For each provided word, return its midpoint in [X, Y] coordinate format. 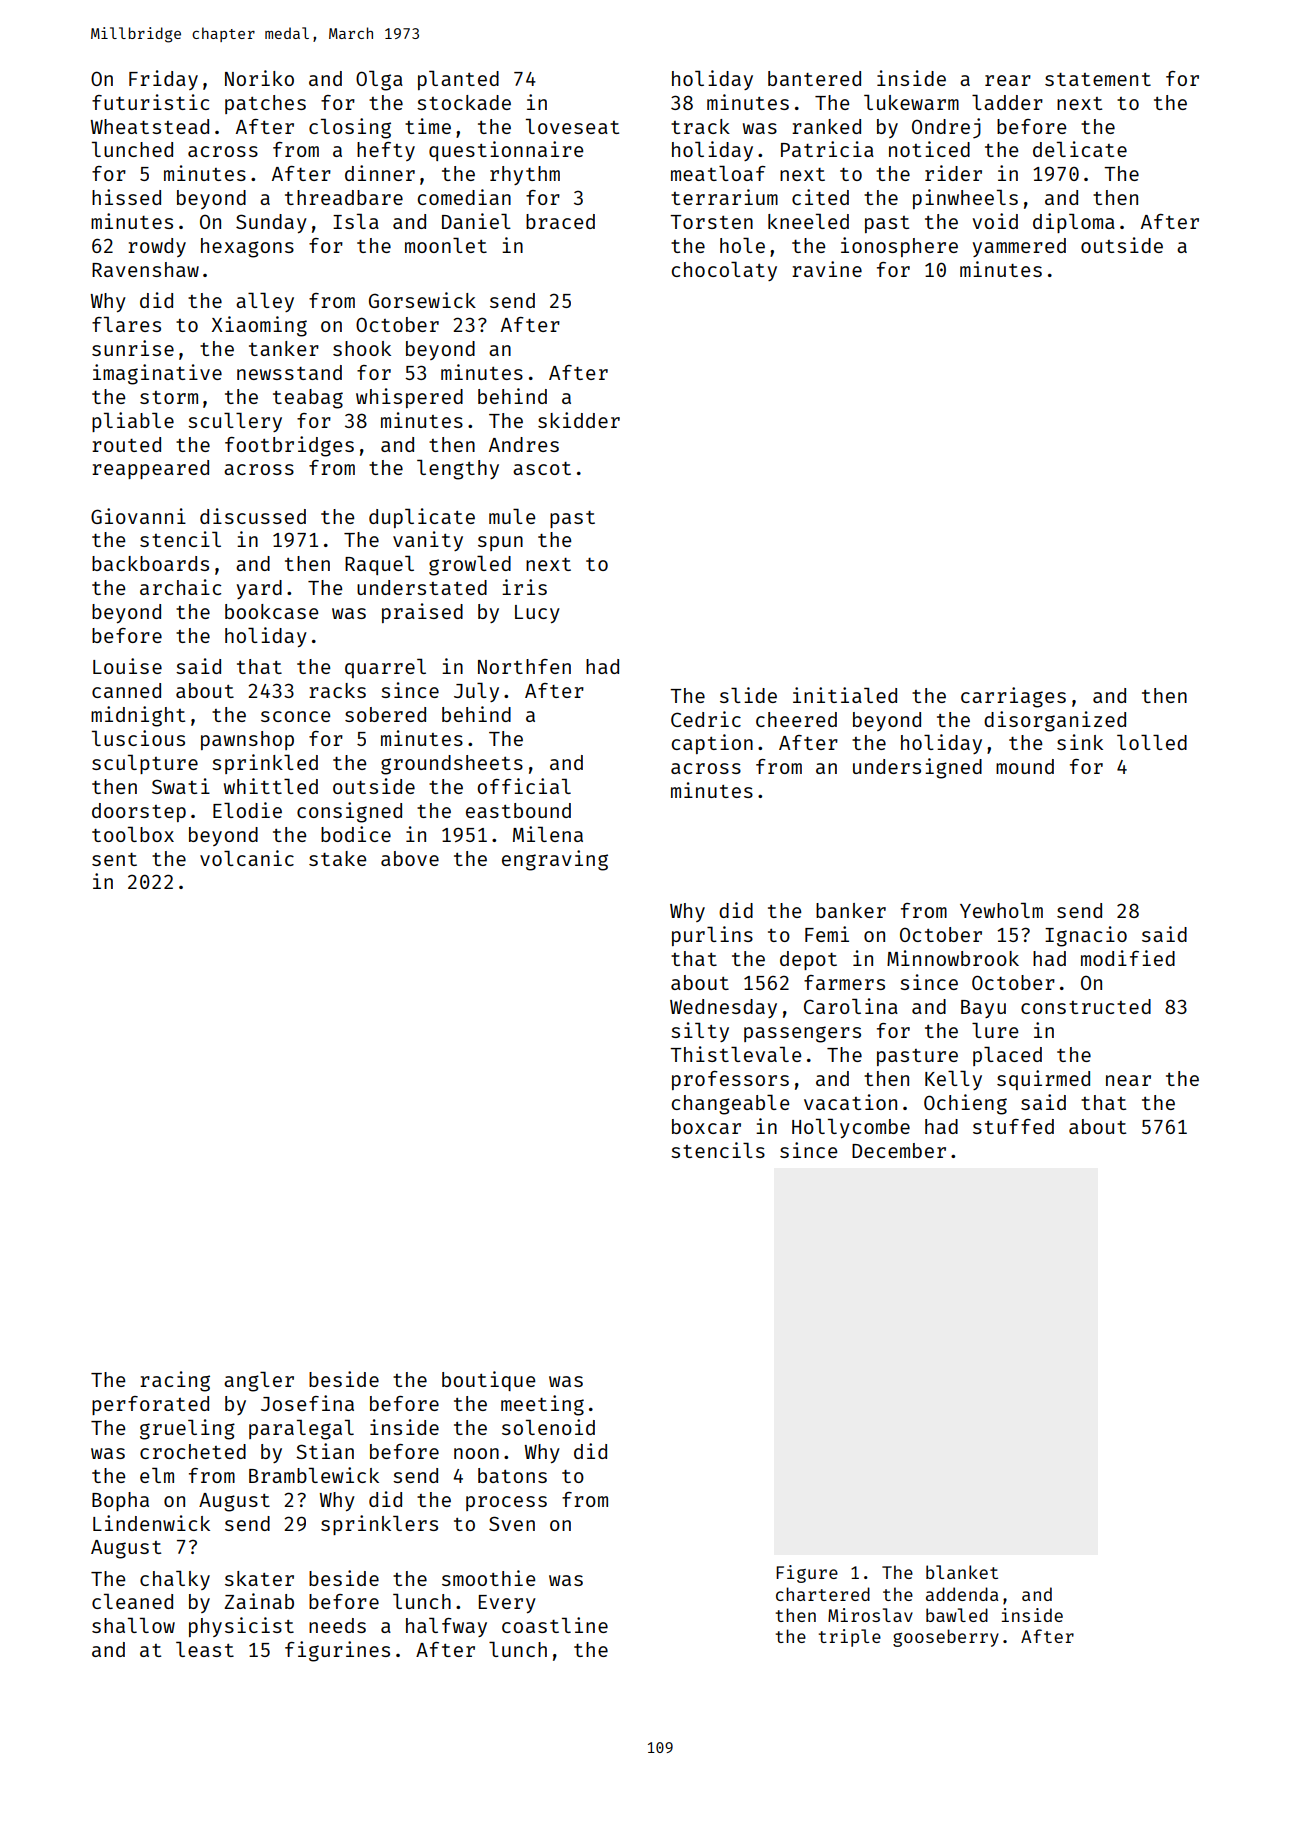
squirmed [1043, 1080]
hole [742, 245]
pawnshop [247, 740]
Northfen [524, 666]
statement [1098, 79]
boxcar [706, 1126]
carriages [1013, 697]
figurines [337, 1651]
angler [259, 1381]
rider [953, 173]
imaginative [157, 374]
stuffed [1013, 1126]
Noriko [259, 78]
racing [175, 1381]
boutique [488, 1381]
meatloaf [718, 173]
